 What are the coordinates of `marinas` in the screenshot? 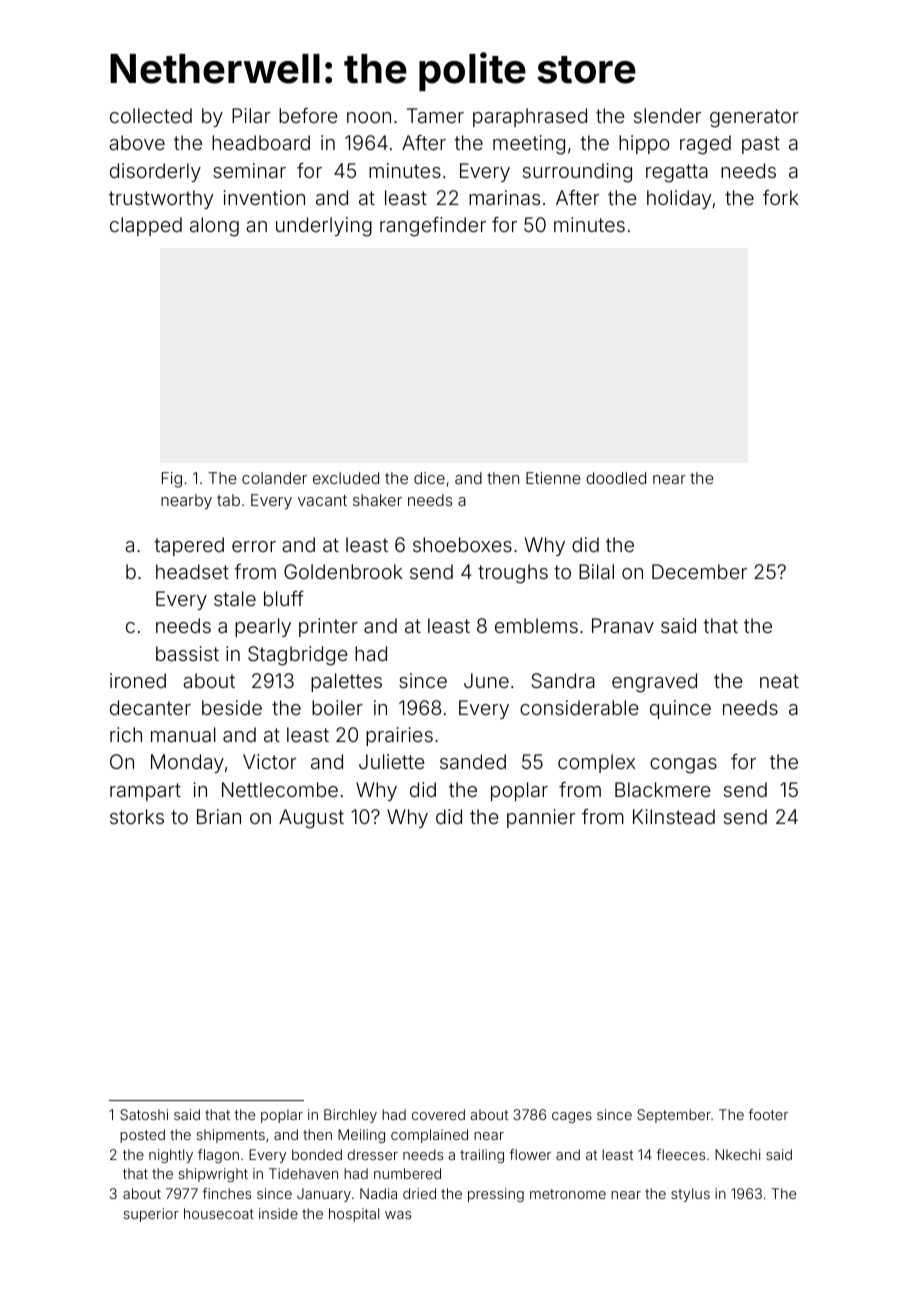 It's located at (504, 197).
